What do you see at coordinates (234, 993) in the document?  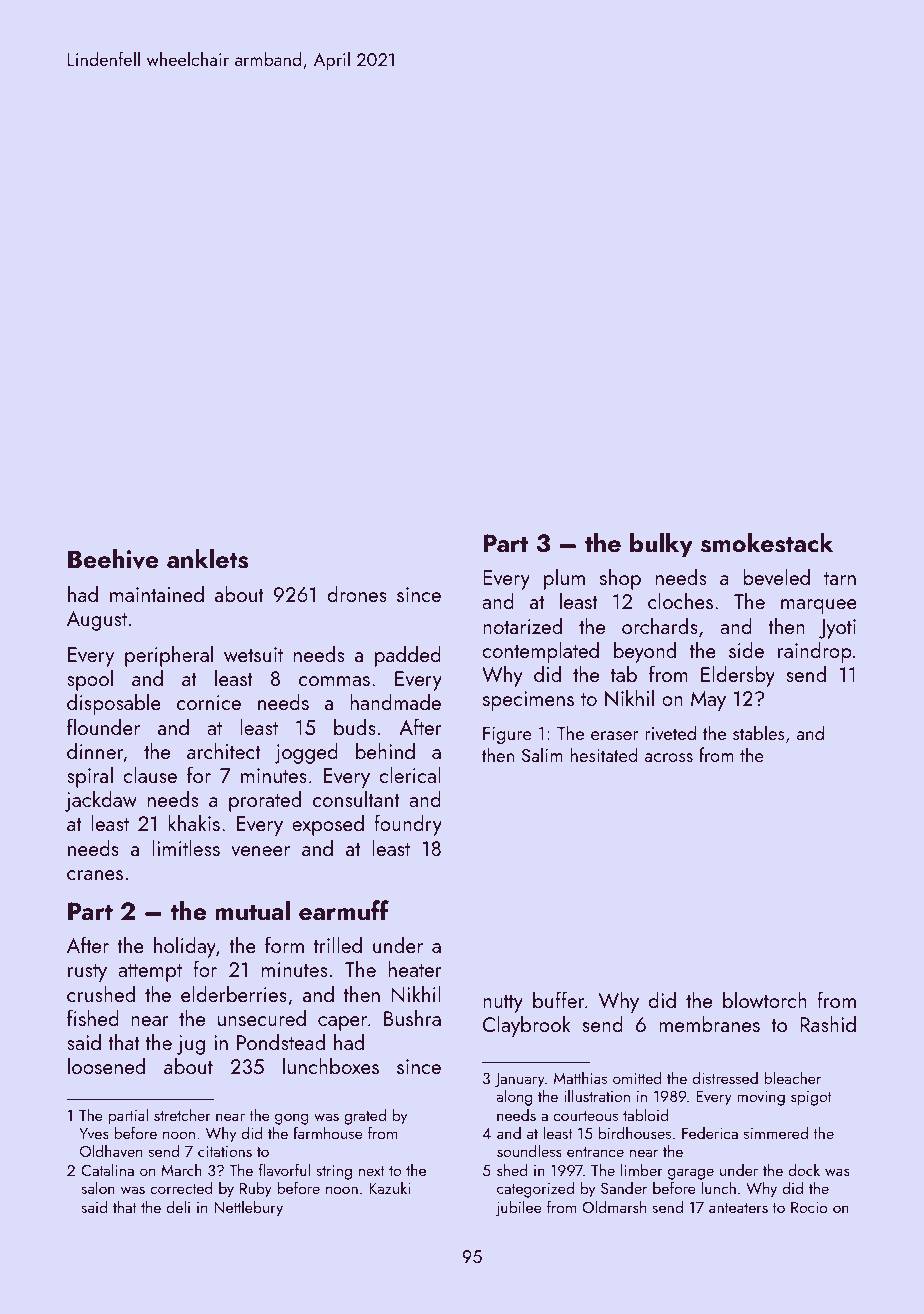 I see `elderberries` at bounding box center [234, 993].
